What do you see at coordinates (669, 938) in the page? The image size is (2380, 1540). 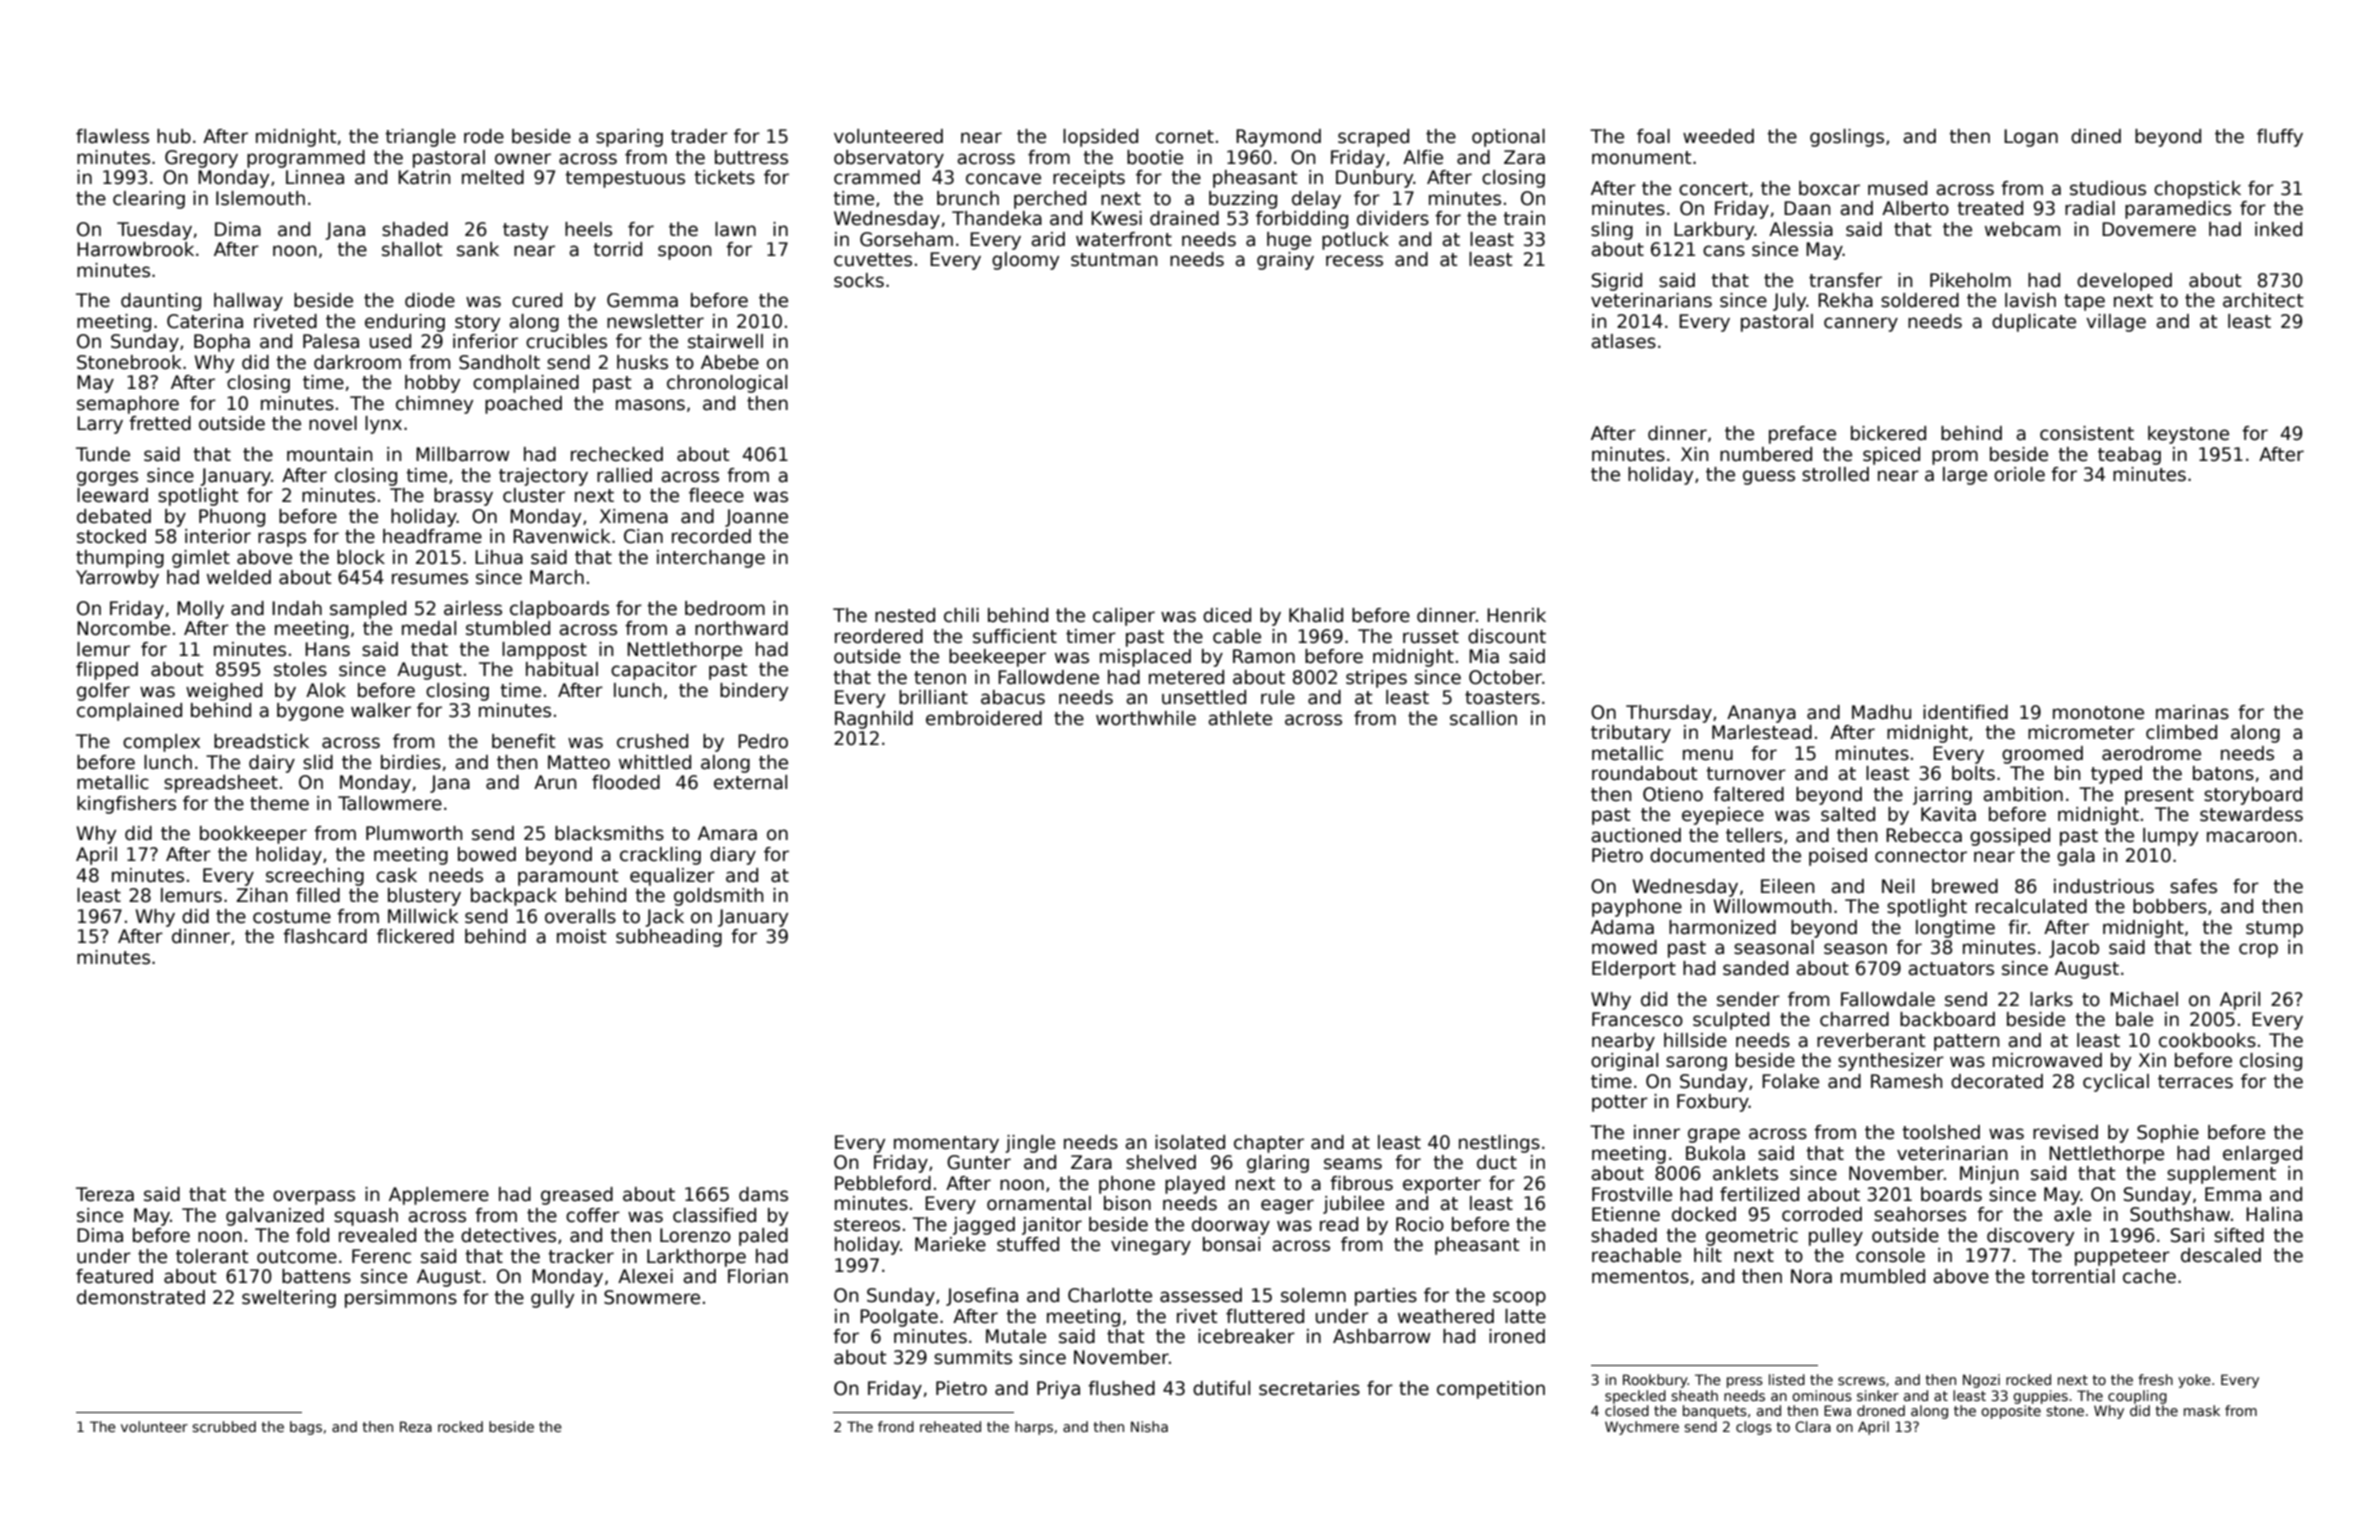 I see `subheading` at bounding box center [669, 938].
